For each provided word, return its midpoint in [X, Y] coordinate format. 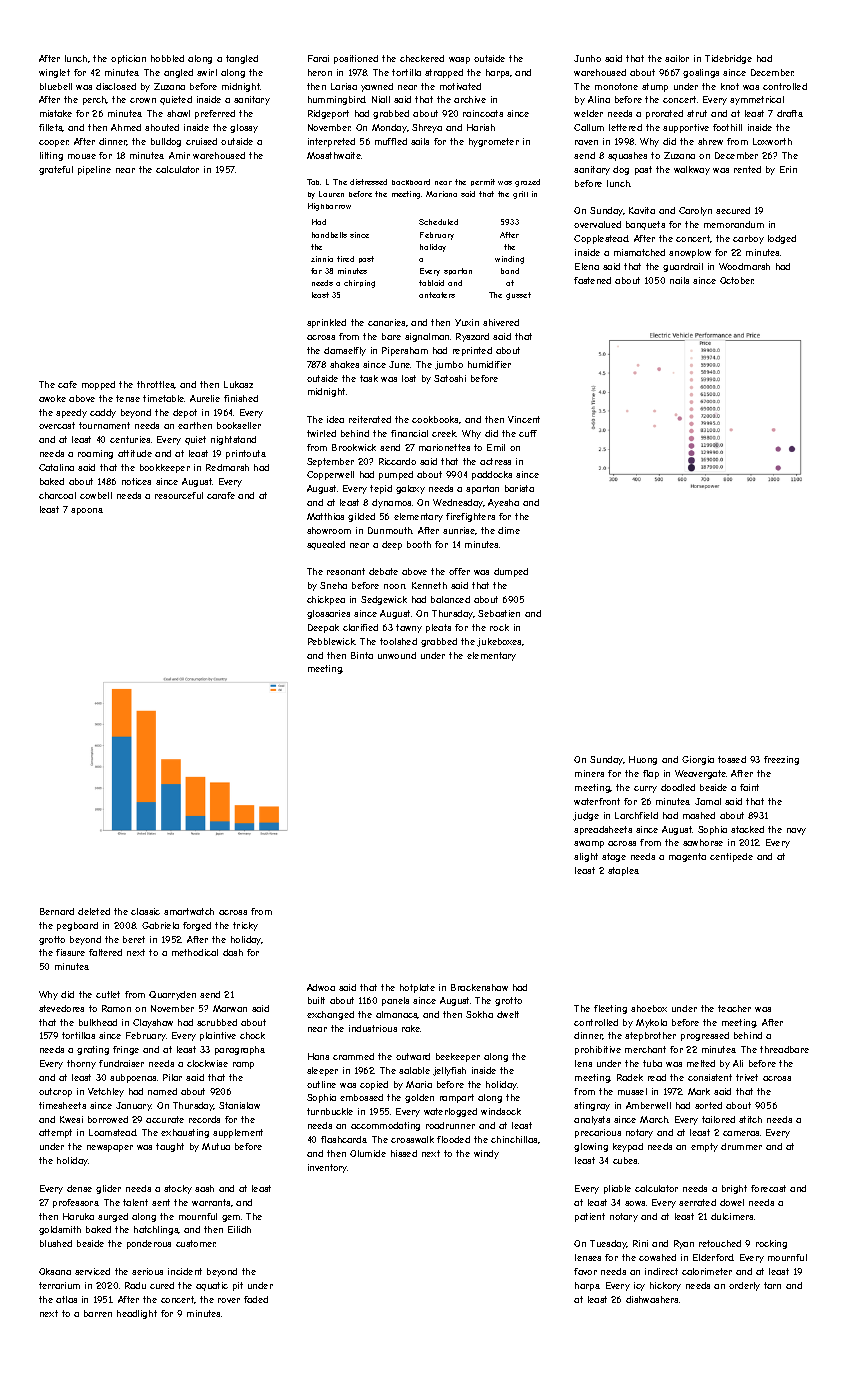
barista [519, 488]
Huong [643, 760]
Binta [362, 655]
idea [335, 419]
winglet [54, 73]
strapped [444, 73]
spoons [87, 511]
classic [145, 911]
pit [238, 1286]
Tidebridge [728, 59]
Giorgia [698, 760]
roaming [95, 454]
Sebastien [499, 613]
